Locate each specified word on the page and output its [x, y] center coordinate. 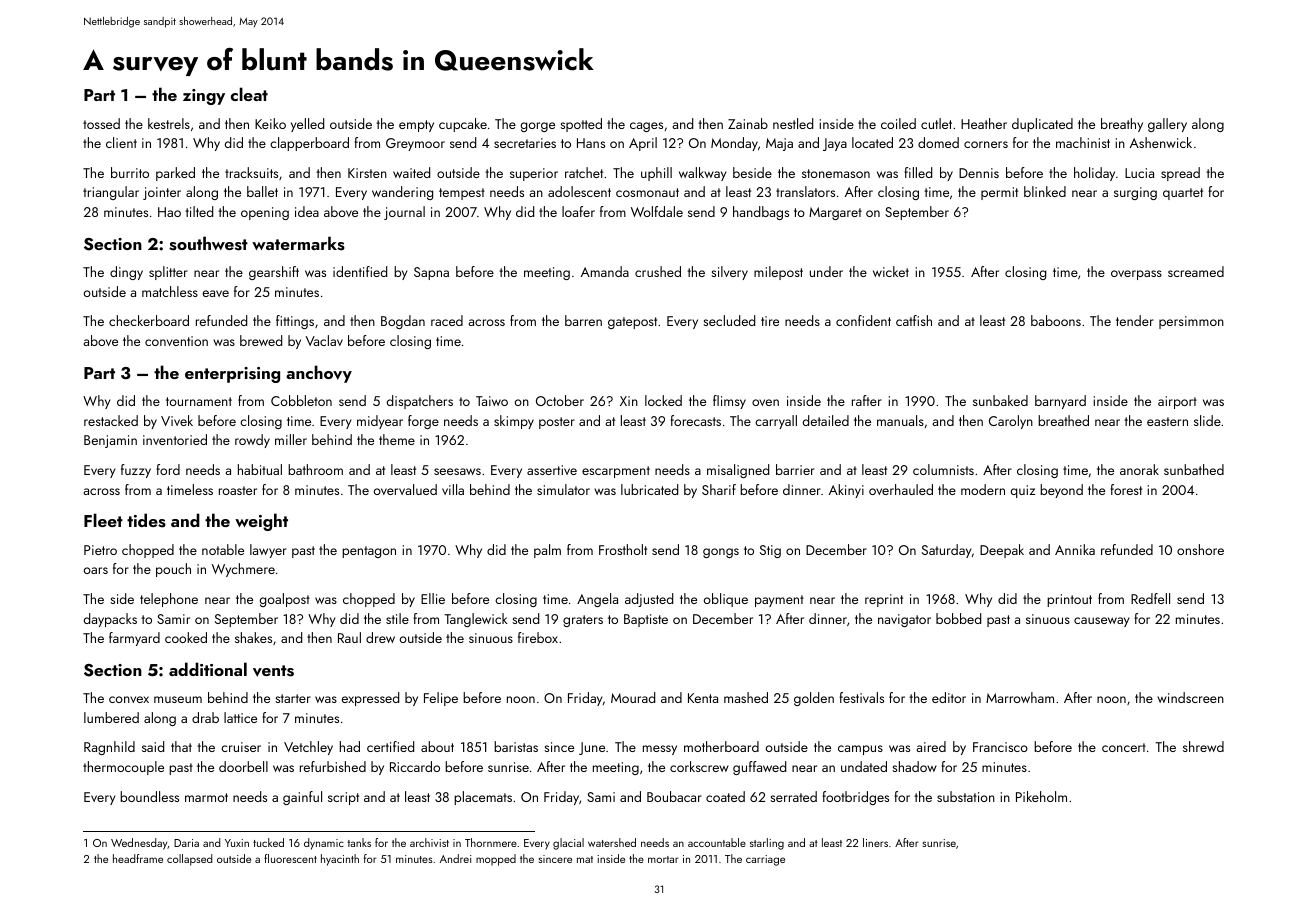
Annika [1075, 549]
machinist [1083, 142]
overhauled [901, 489]
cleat [249, 94]
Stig [770, 551]
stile [397, 618]
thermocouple [123, 768]
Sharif [719, 489]
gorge [538, 127]
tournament [199, 401]
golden [814, 699]
